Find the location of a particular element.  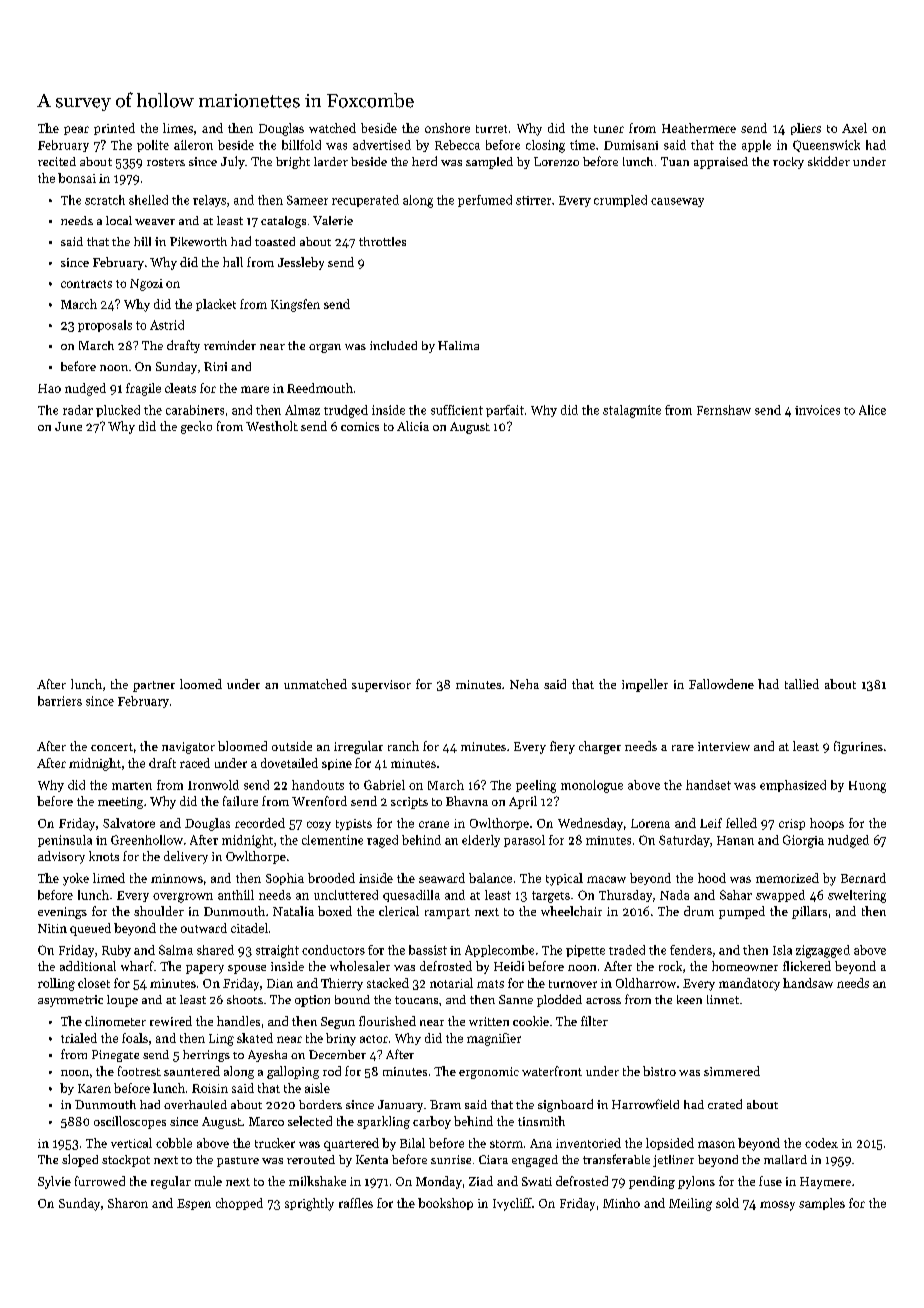

pending is located at coordinates (652, 1182).
